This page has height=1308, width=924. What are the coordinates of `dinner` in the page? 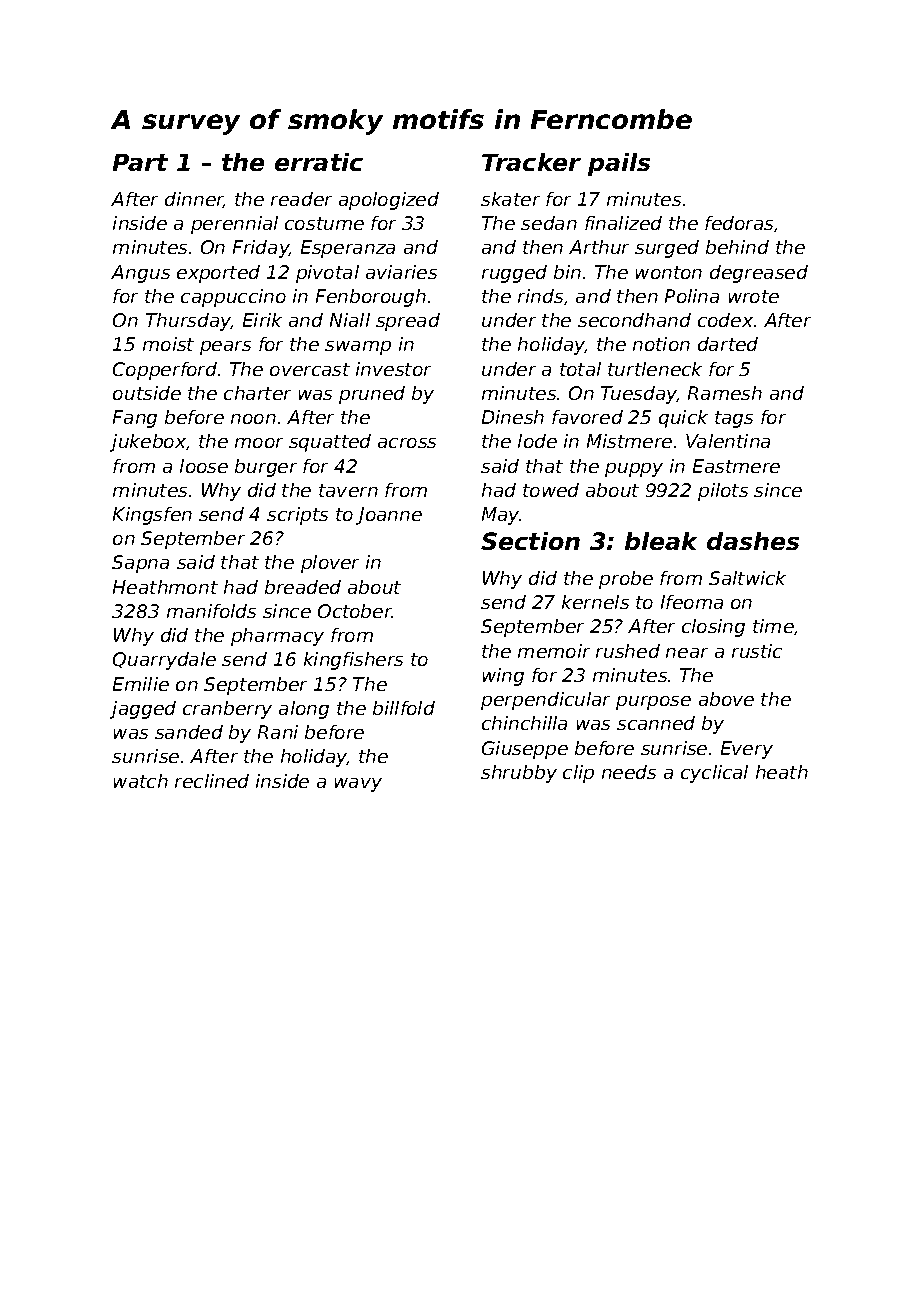 It's located at (194, 200).
